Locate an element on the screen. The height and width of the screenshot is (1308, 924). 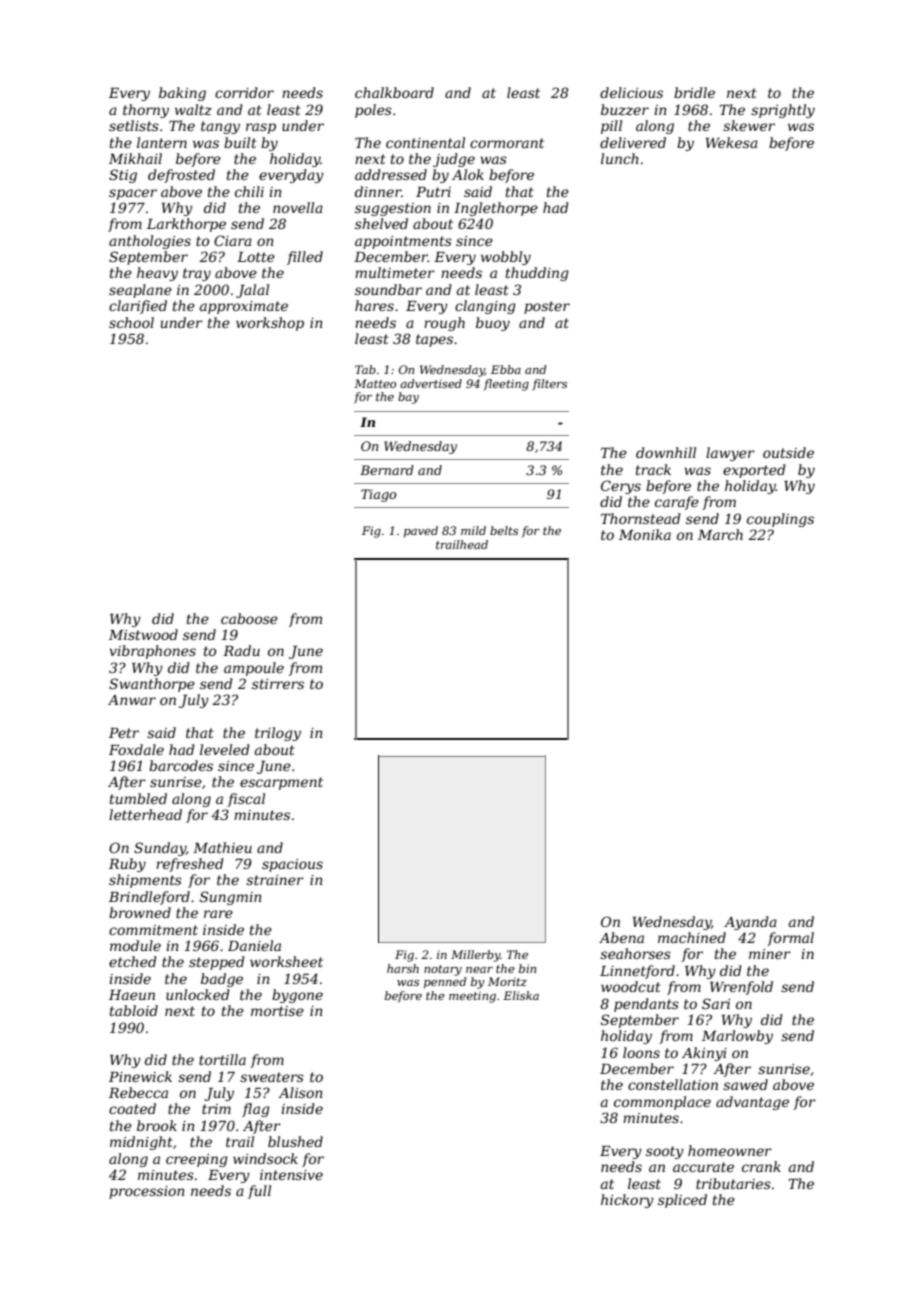
belts is located at coordinates (504, 530).
